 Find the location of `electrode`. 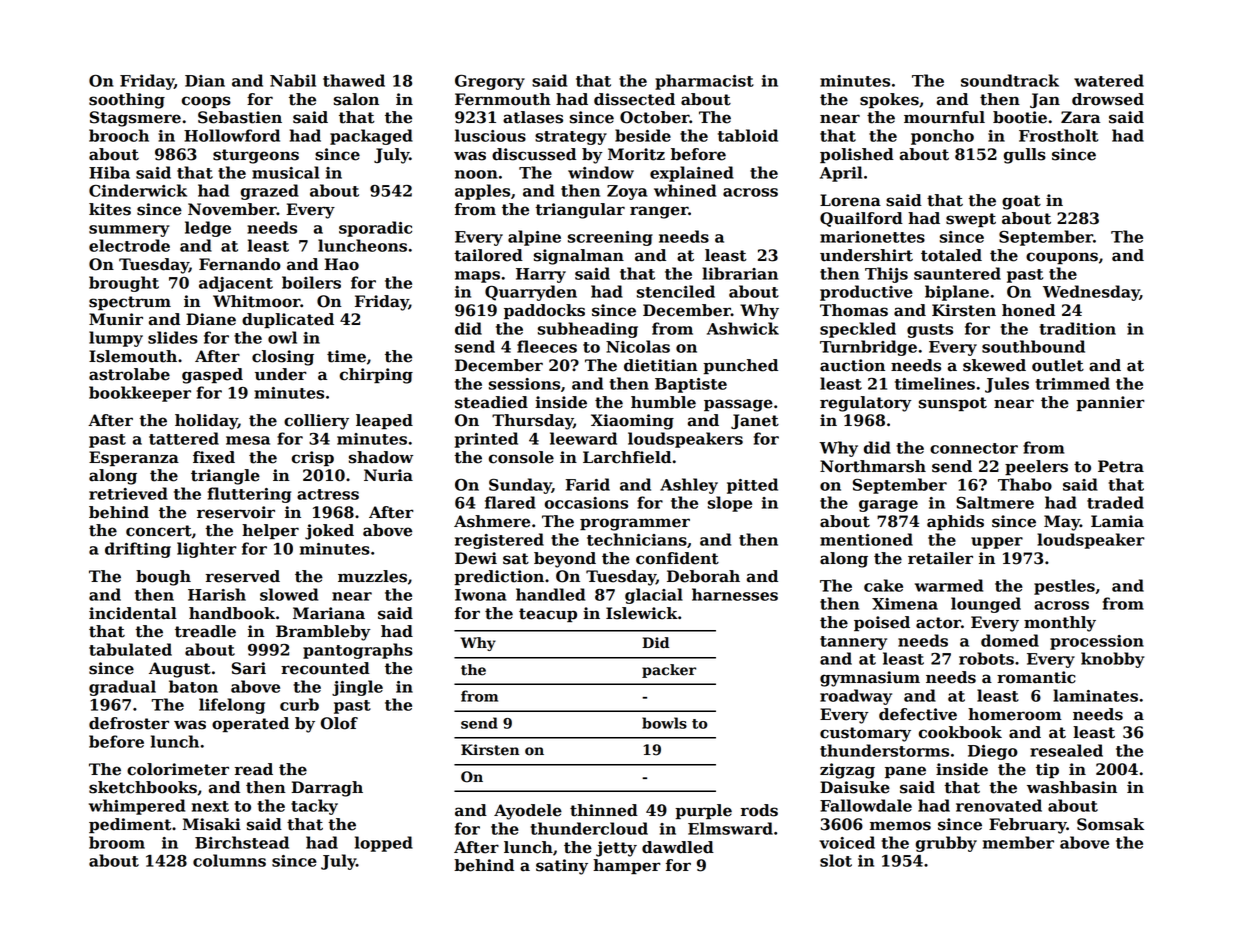

electrode is located at coordinates (129, 245).
